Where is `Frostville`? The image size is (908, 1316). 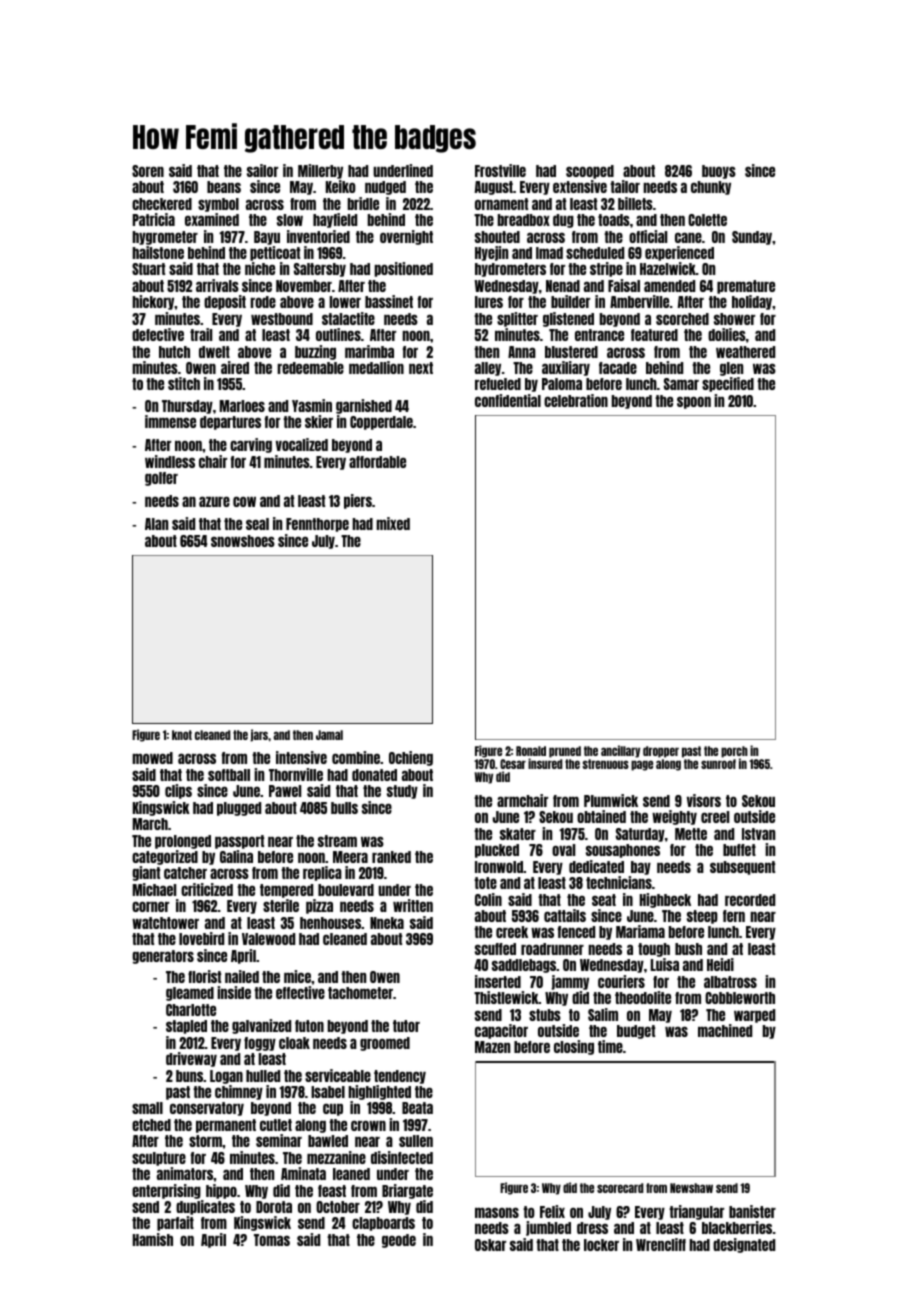 Frostville is located at coordinates (500, 170).
